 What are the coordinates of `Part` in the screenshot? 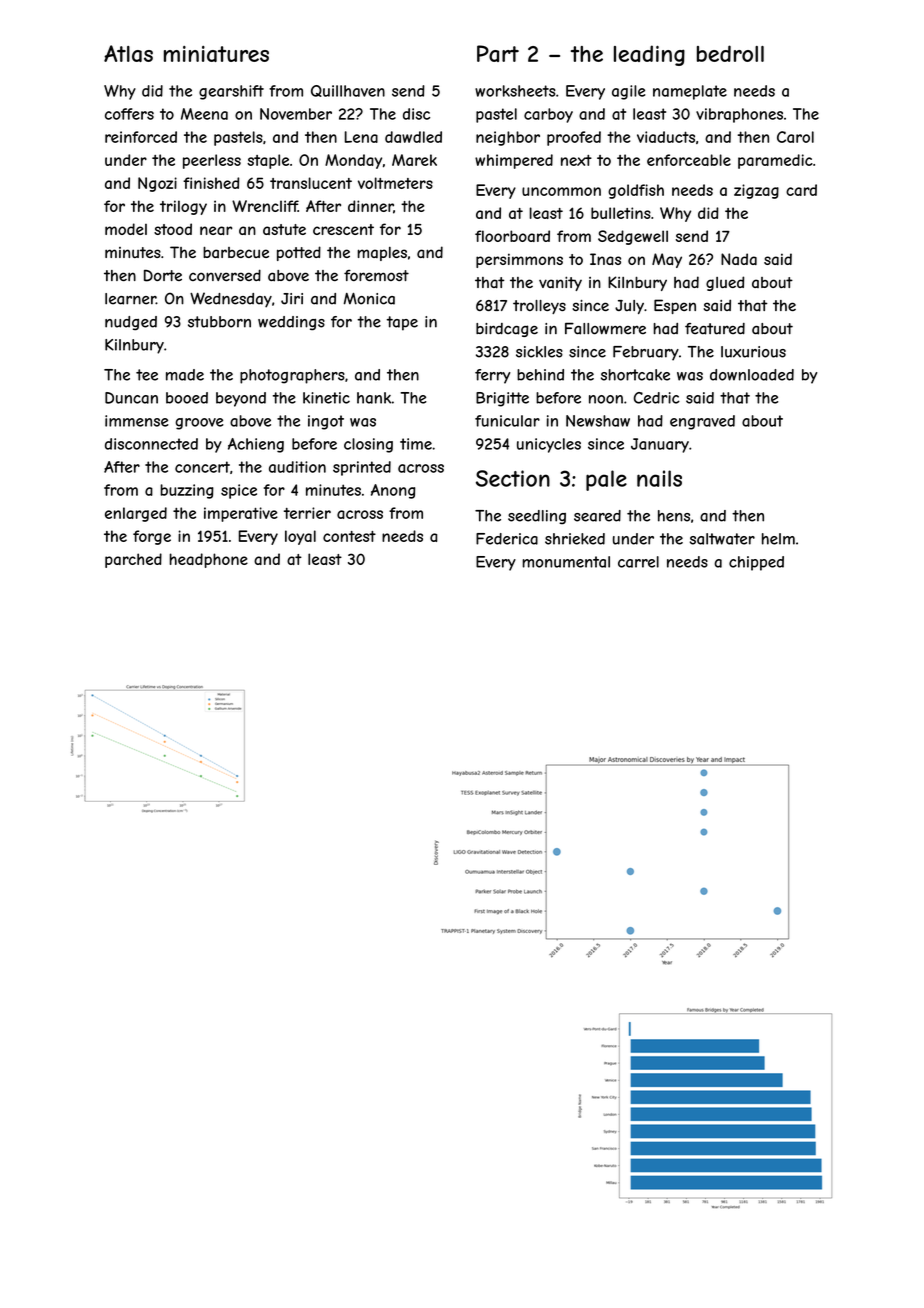 It's located at (498, 53).
